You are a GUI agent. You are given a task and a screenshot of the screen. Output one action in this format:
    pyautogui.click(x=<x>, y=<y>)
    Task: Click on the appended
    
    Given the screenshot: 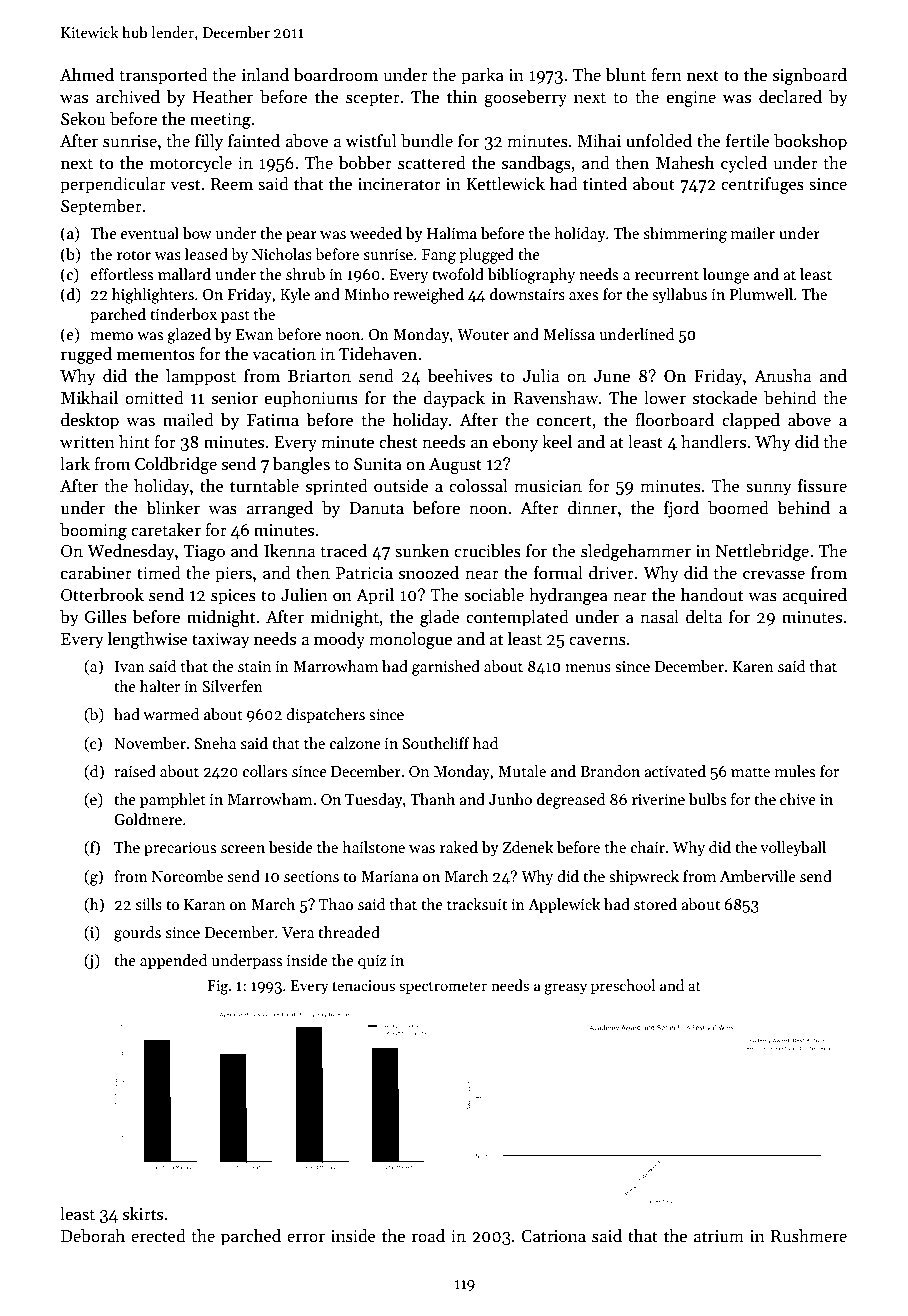 What is the action you would take?
    pyautogui.click(x=173, y=961)
